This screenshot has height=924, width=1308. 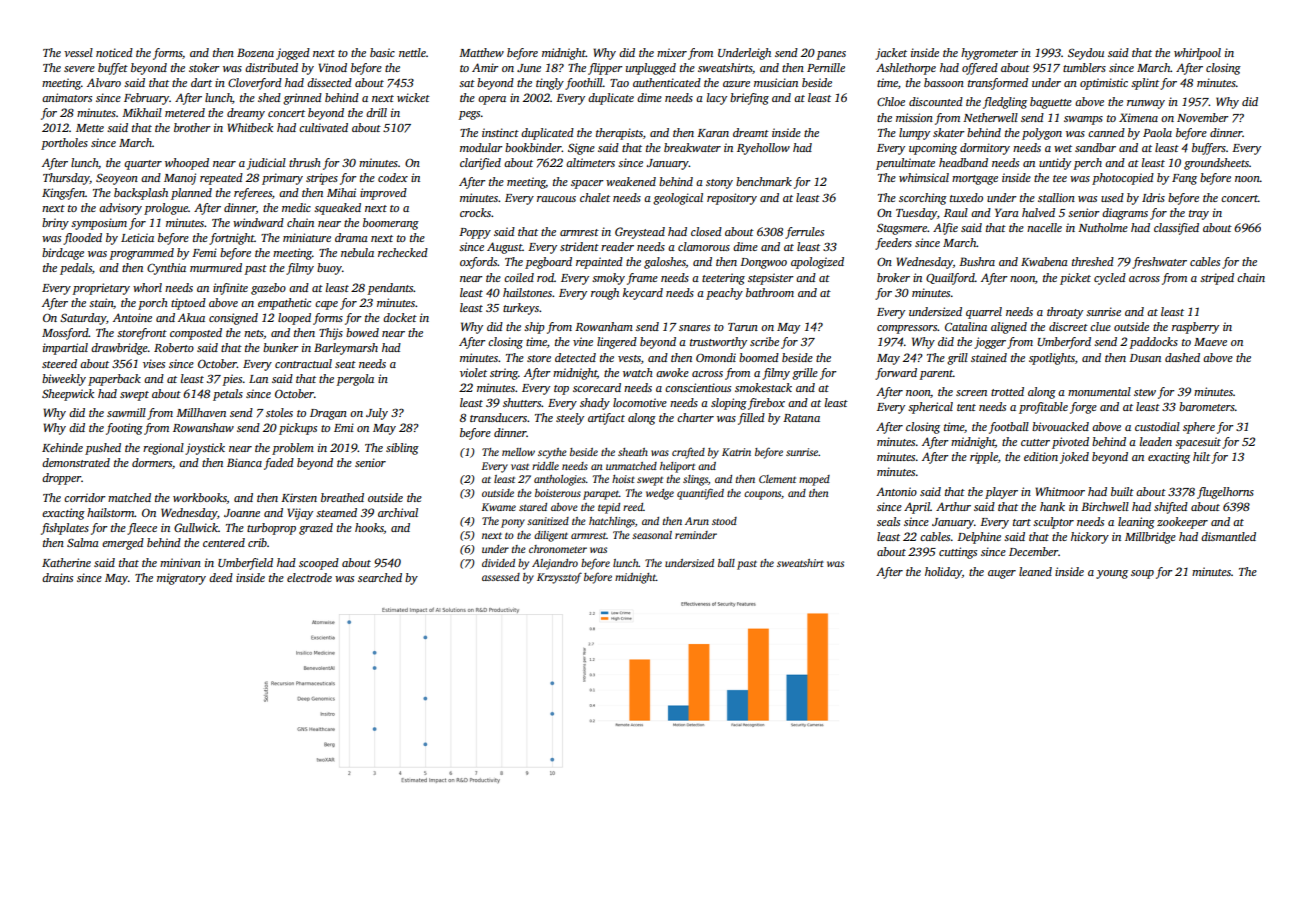 I want to click on shutters, so click(x=522, y=402).
